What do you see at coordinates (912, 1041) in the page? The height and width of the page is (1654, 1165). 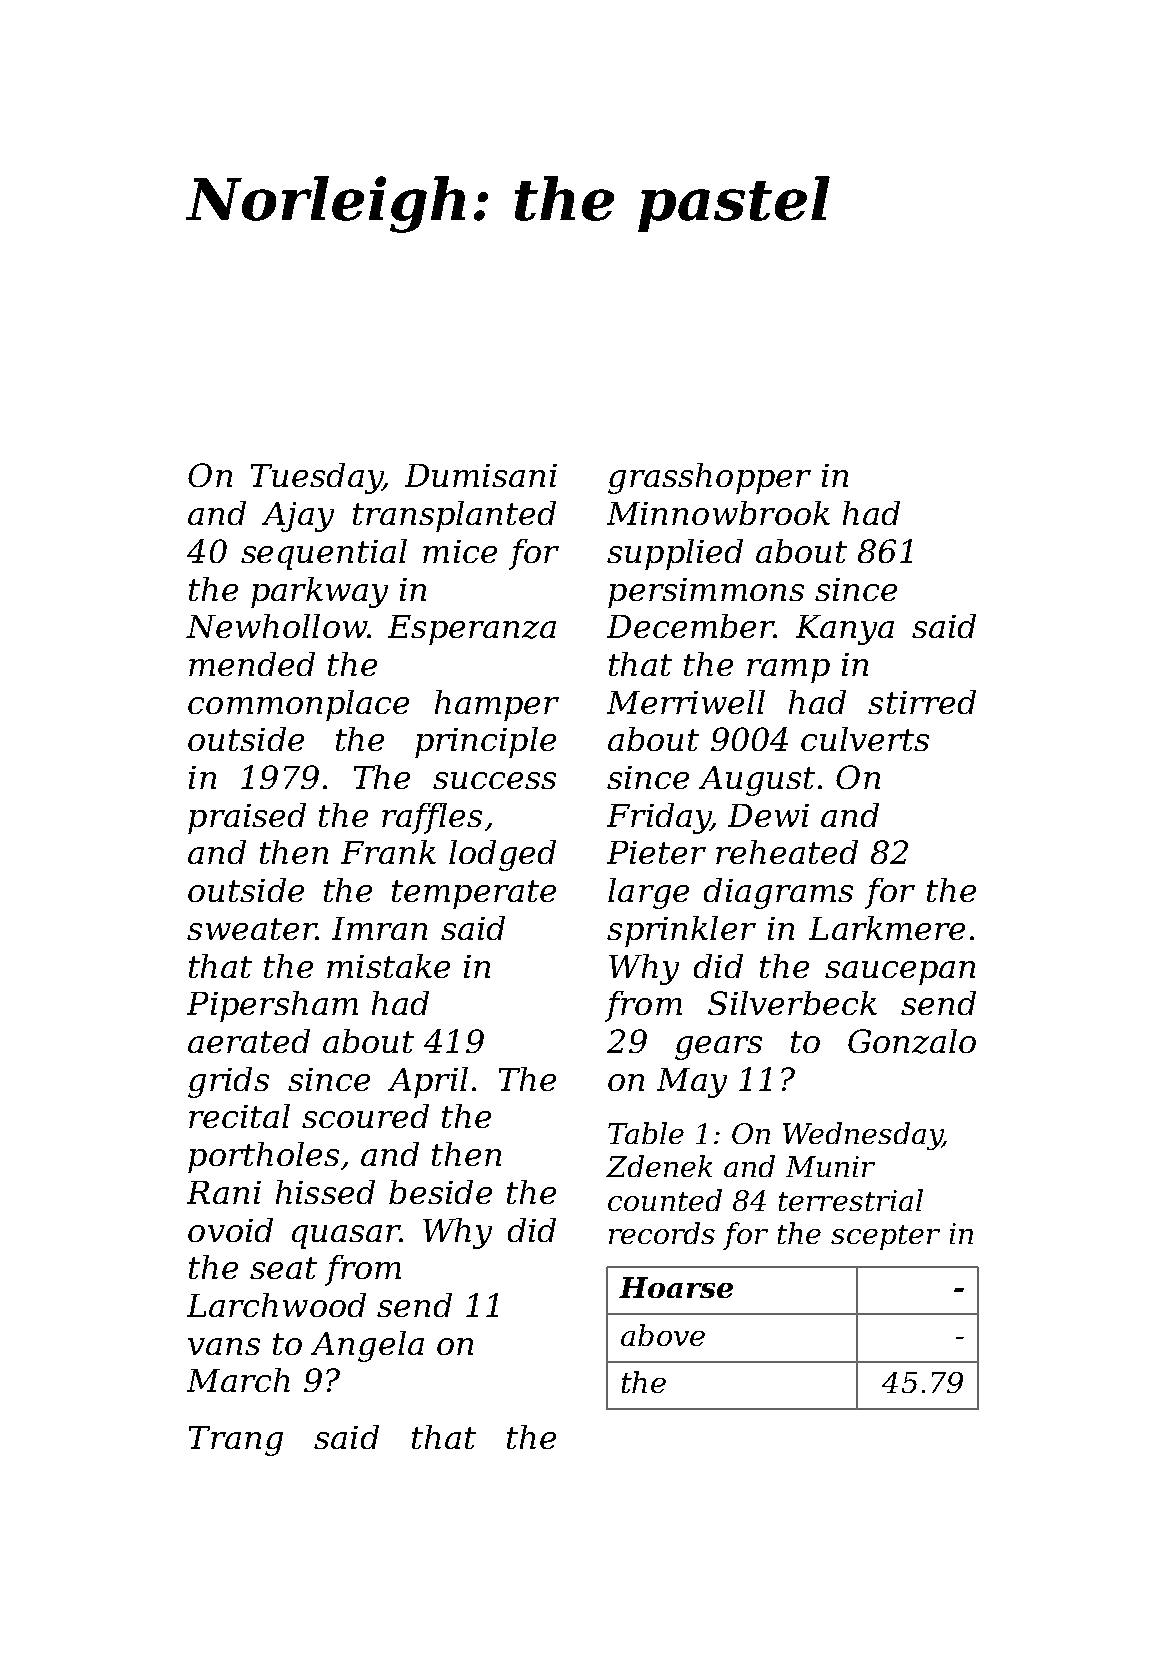 I see `Gonzalo` at bounding box center [912, 1041].
